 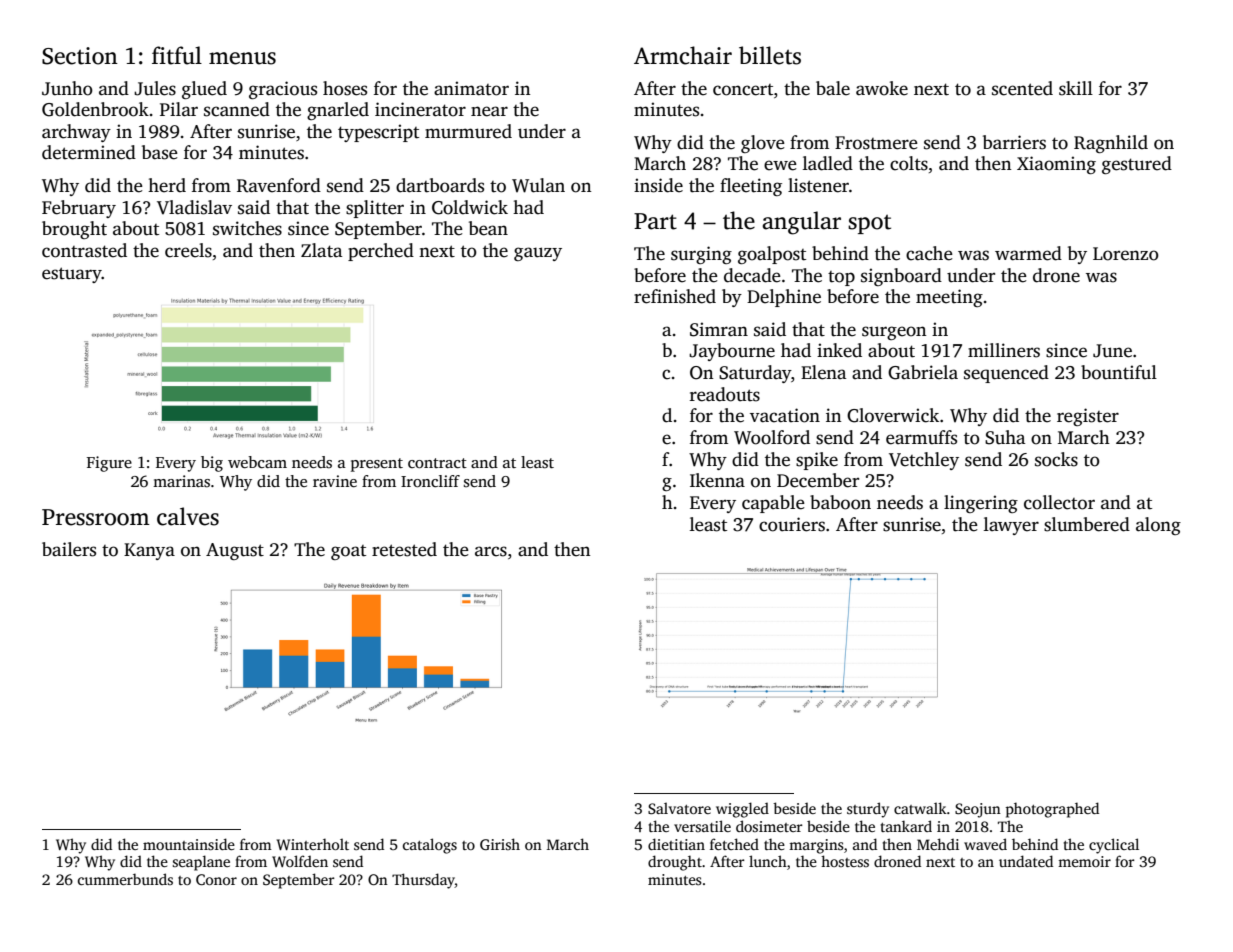 What do you see at coordinates (437, 463) in the screenshot?
I see `contract` at bounding box center [437, 463].
